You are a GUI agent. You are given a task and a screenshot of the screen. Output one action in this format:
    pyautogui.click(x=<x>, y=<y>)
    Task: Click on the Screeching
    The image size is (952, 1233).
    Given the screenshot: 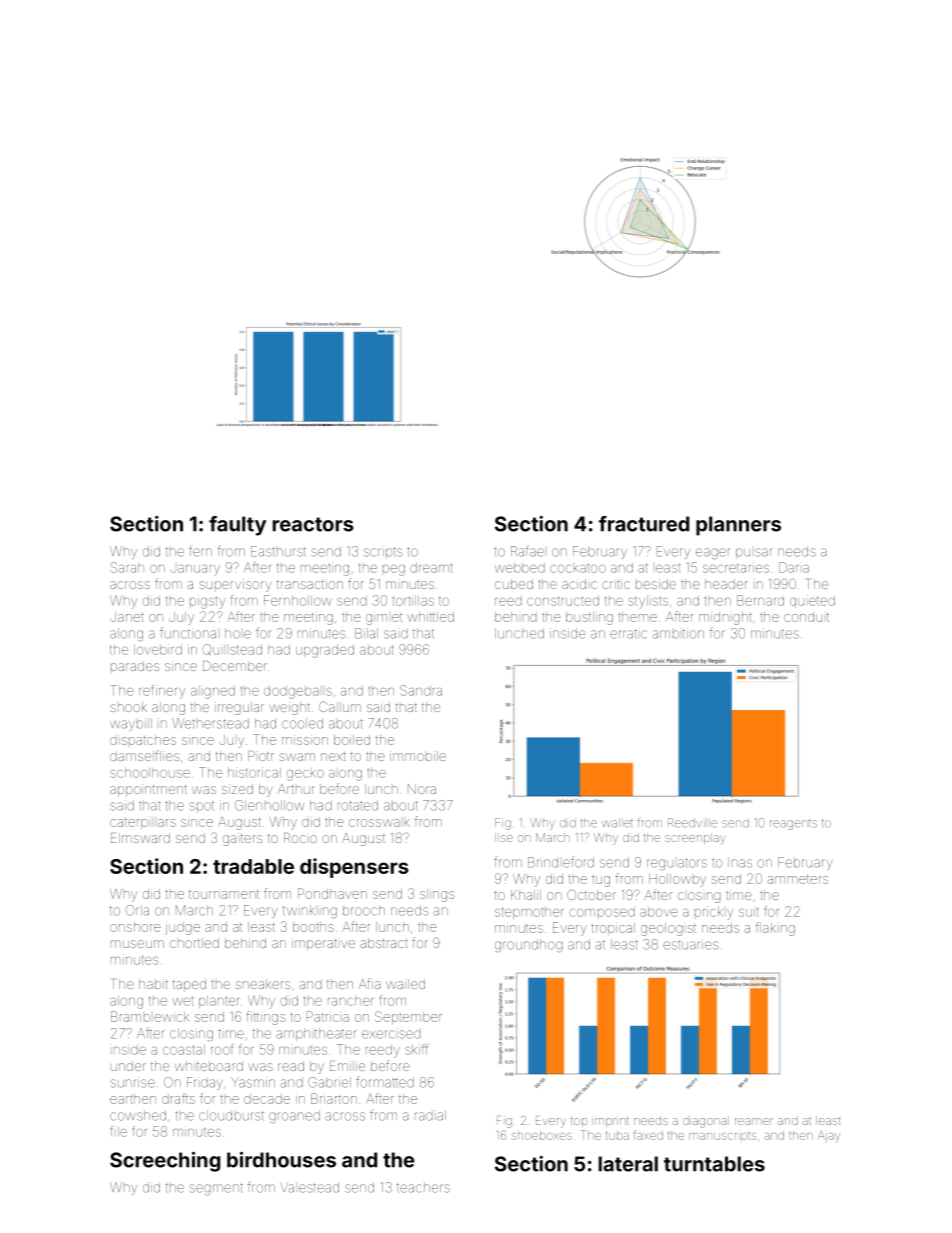 What is the action you would take?
    pyautogui.click(x=165, y=1162)
